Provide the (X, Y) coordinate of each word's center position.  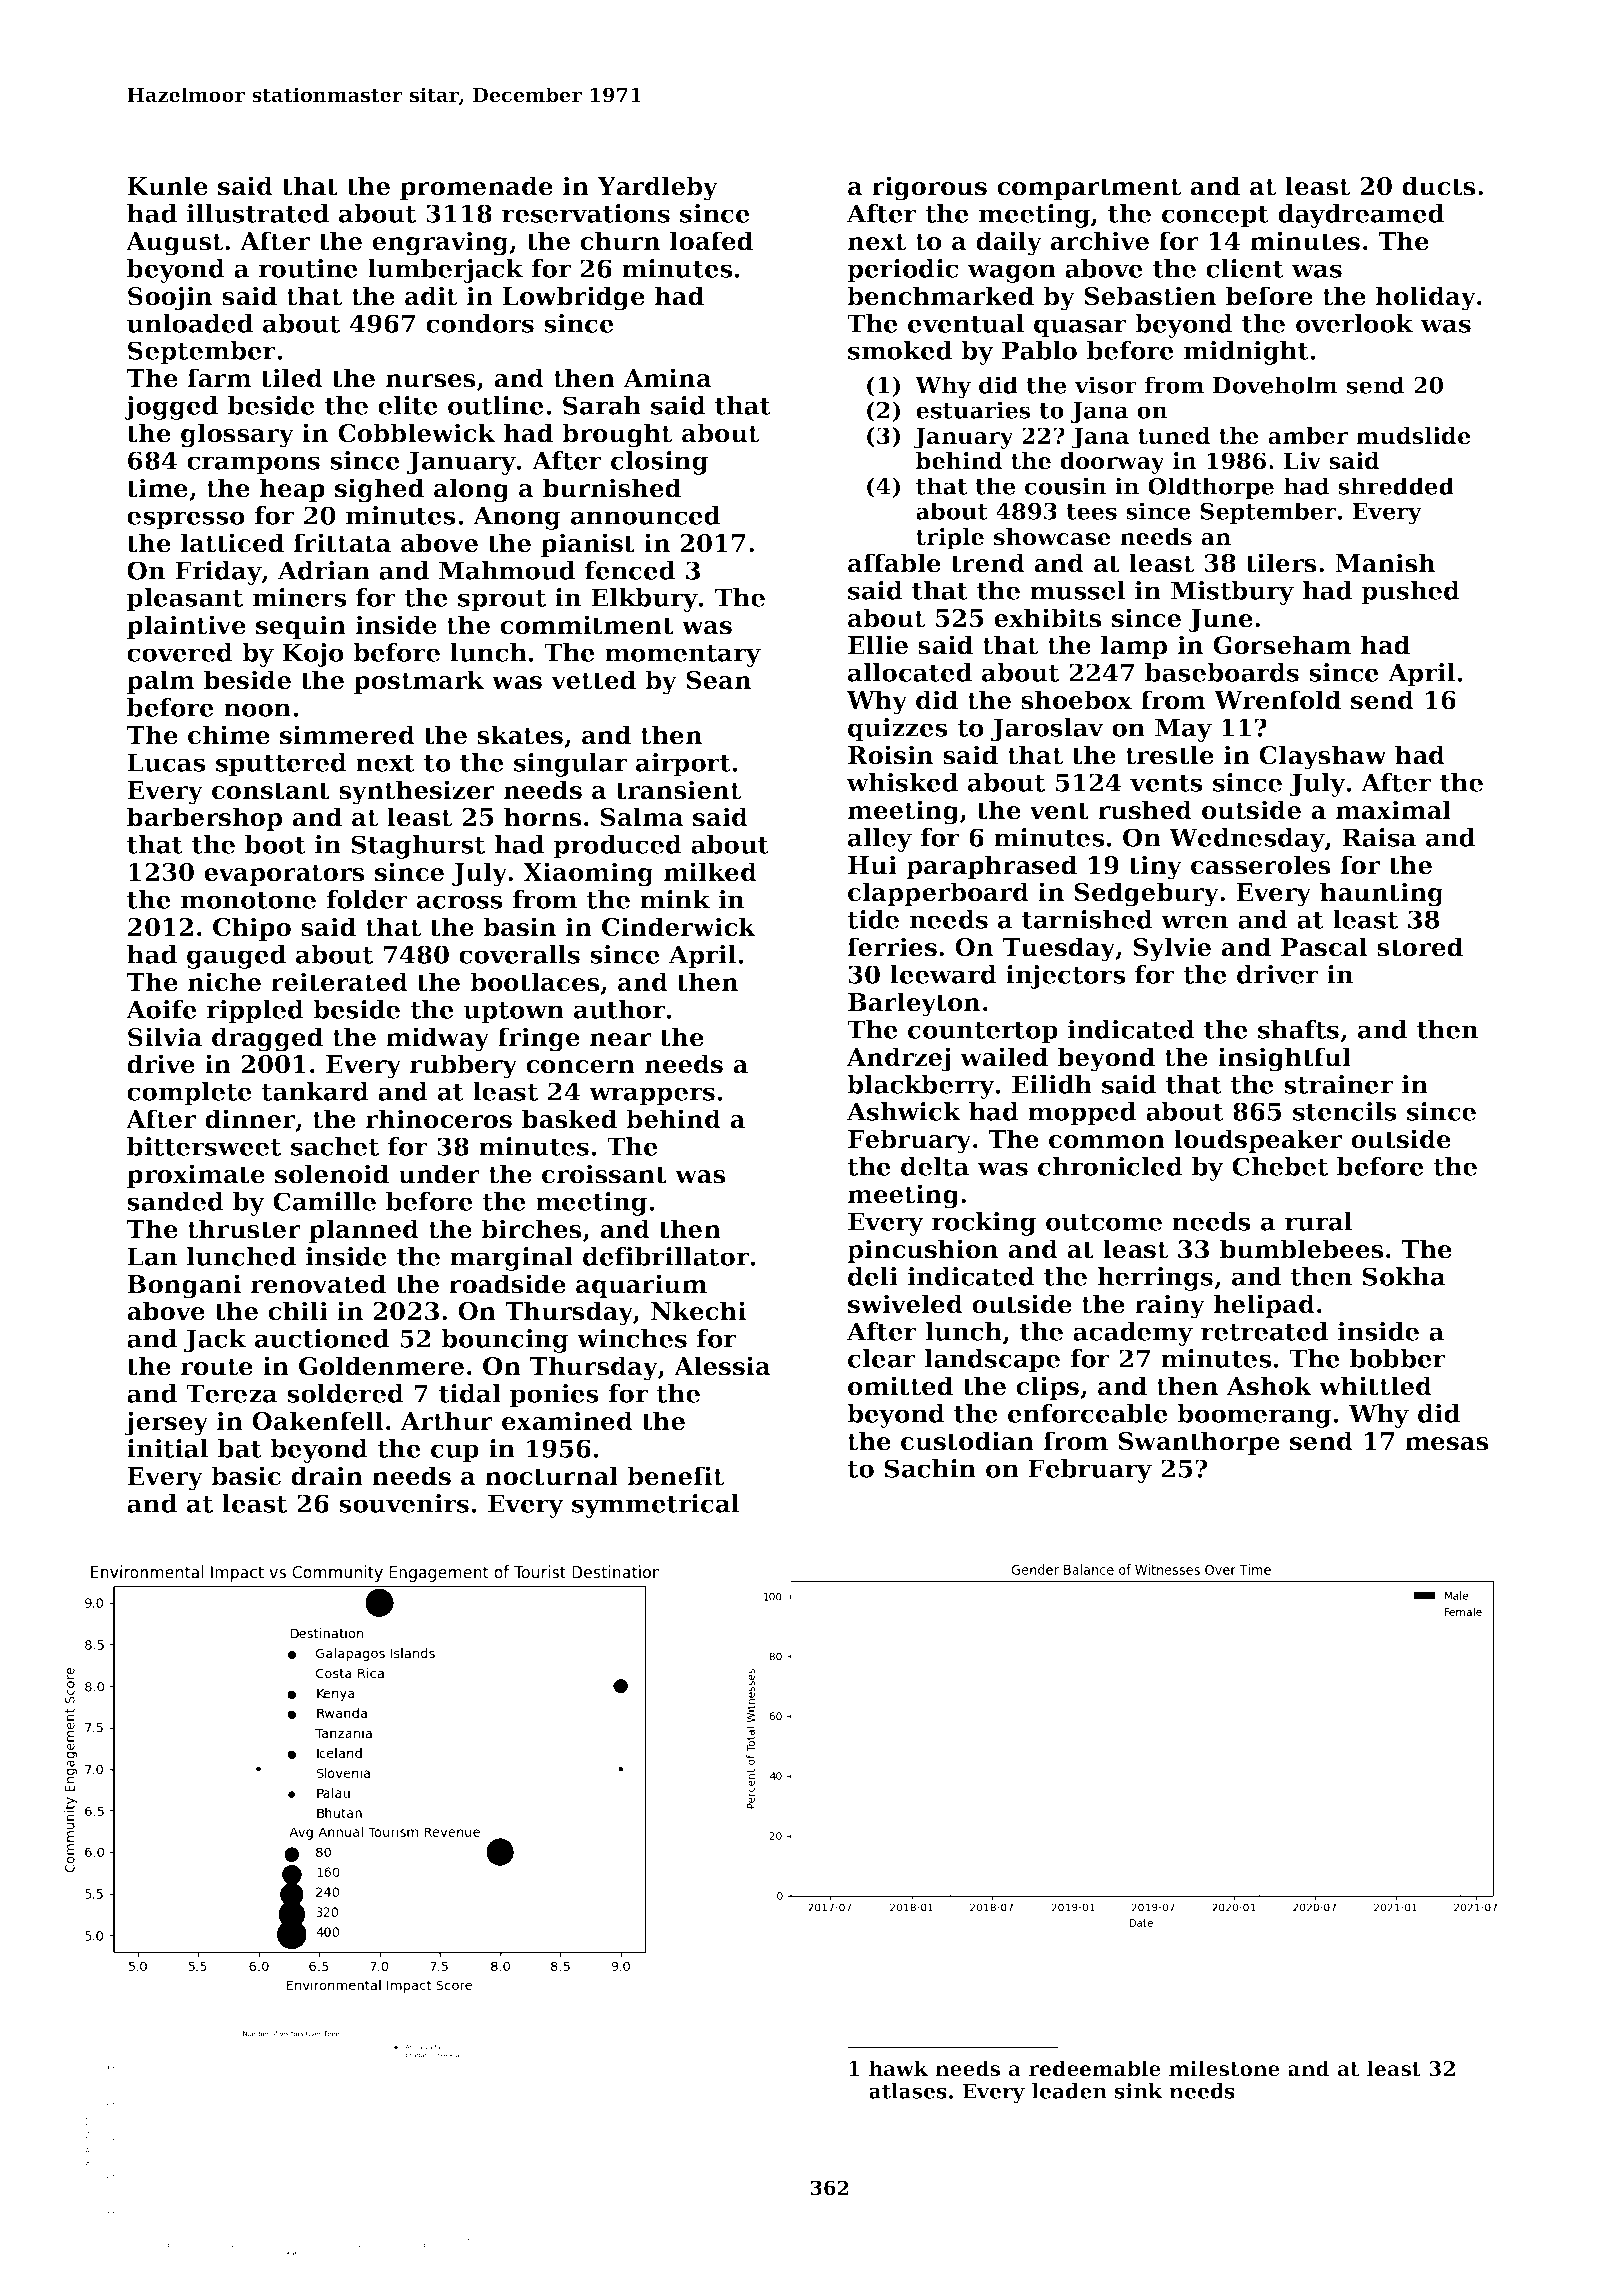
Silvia (165, 1037)
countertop (983, 1033)
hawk (898, 2068)
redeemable (1095, 2068)
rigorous (929, 188)
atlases (908, 2091)
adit (431, 296)
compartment (1089, 189)
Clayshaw (1323, 757)
